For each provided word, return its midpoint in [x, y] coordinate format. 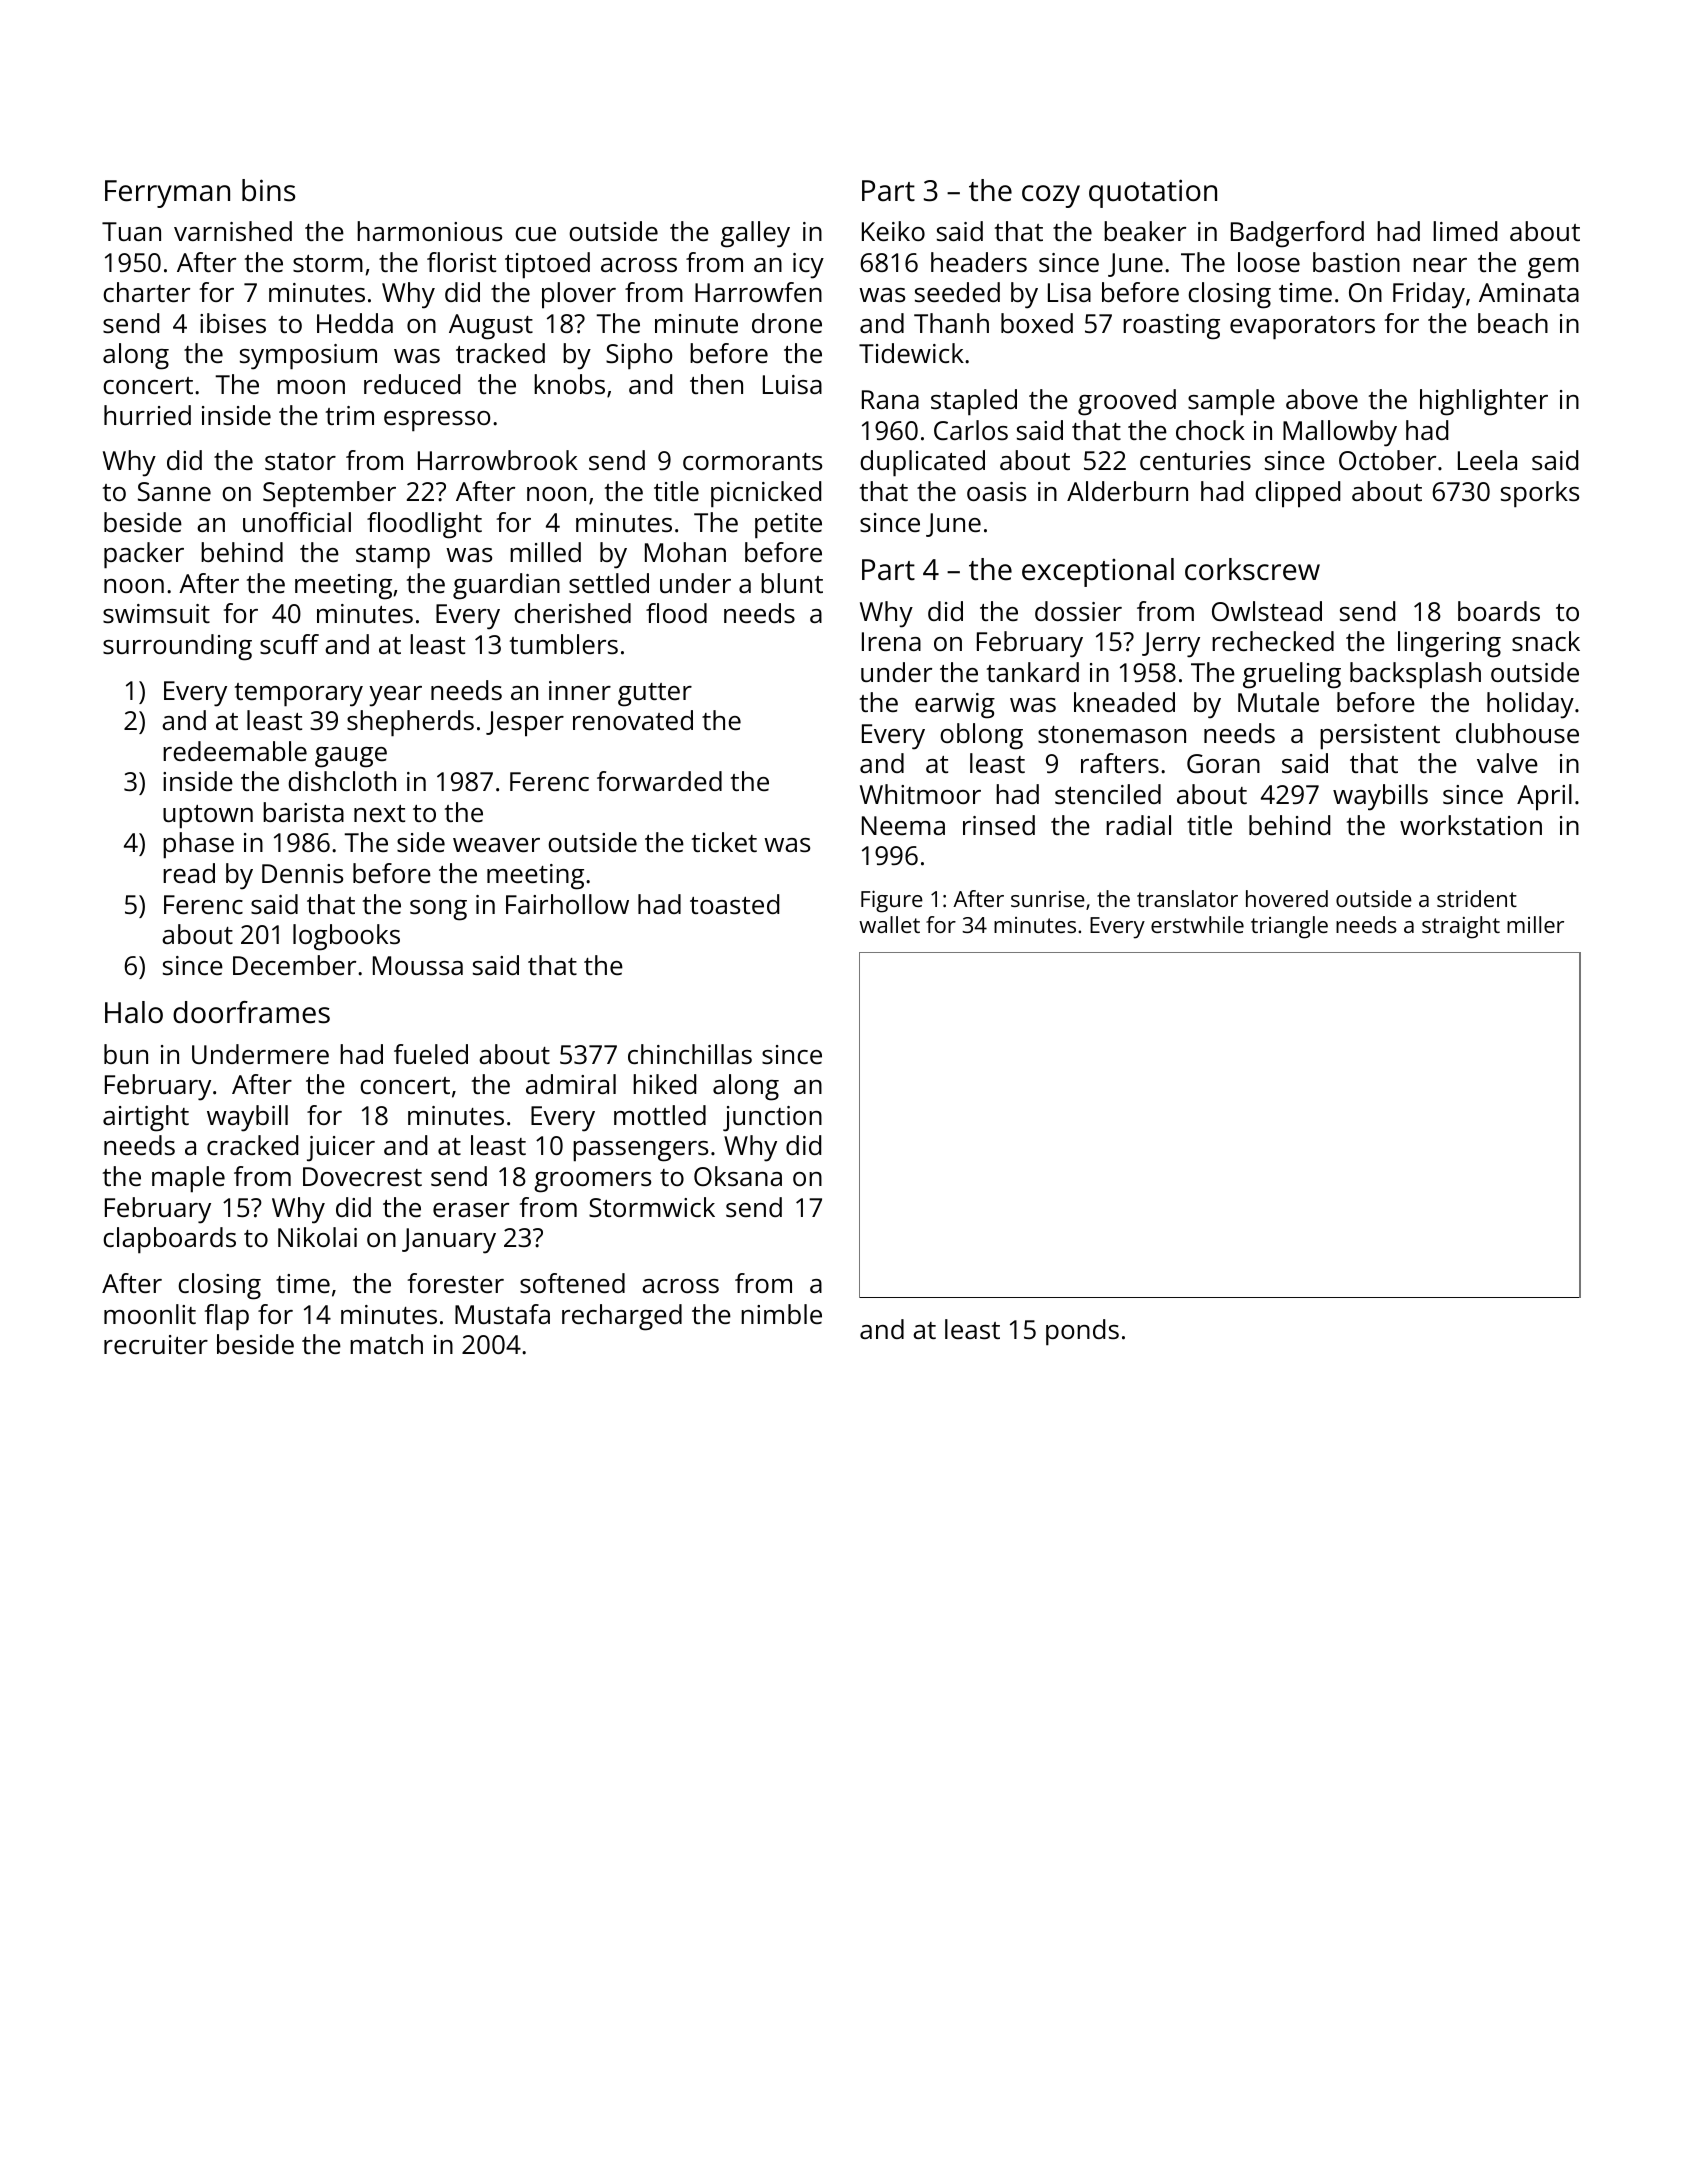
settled [609, 583]
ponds [1082, 1332]
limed [1465, 231]
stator [300, 461]
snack [1546, 641]
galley [755, 234]
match [386, 1344]
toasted [734, 904]
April [1544, 797]
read [189, 873]
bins [268, 190]
